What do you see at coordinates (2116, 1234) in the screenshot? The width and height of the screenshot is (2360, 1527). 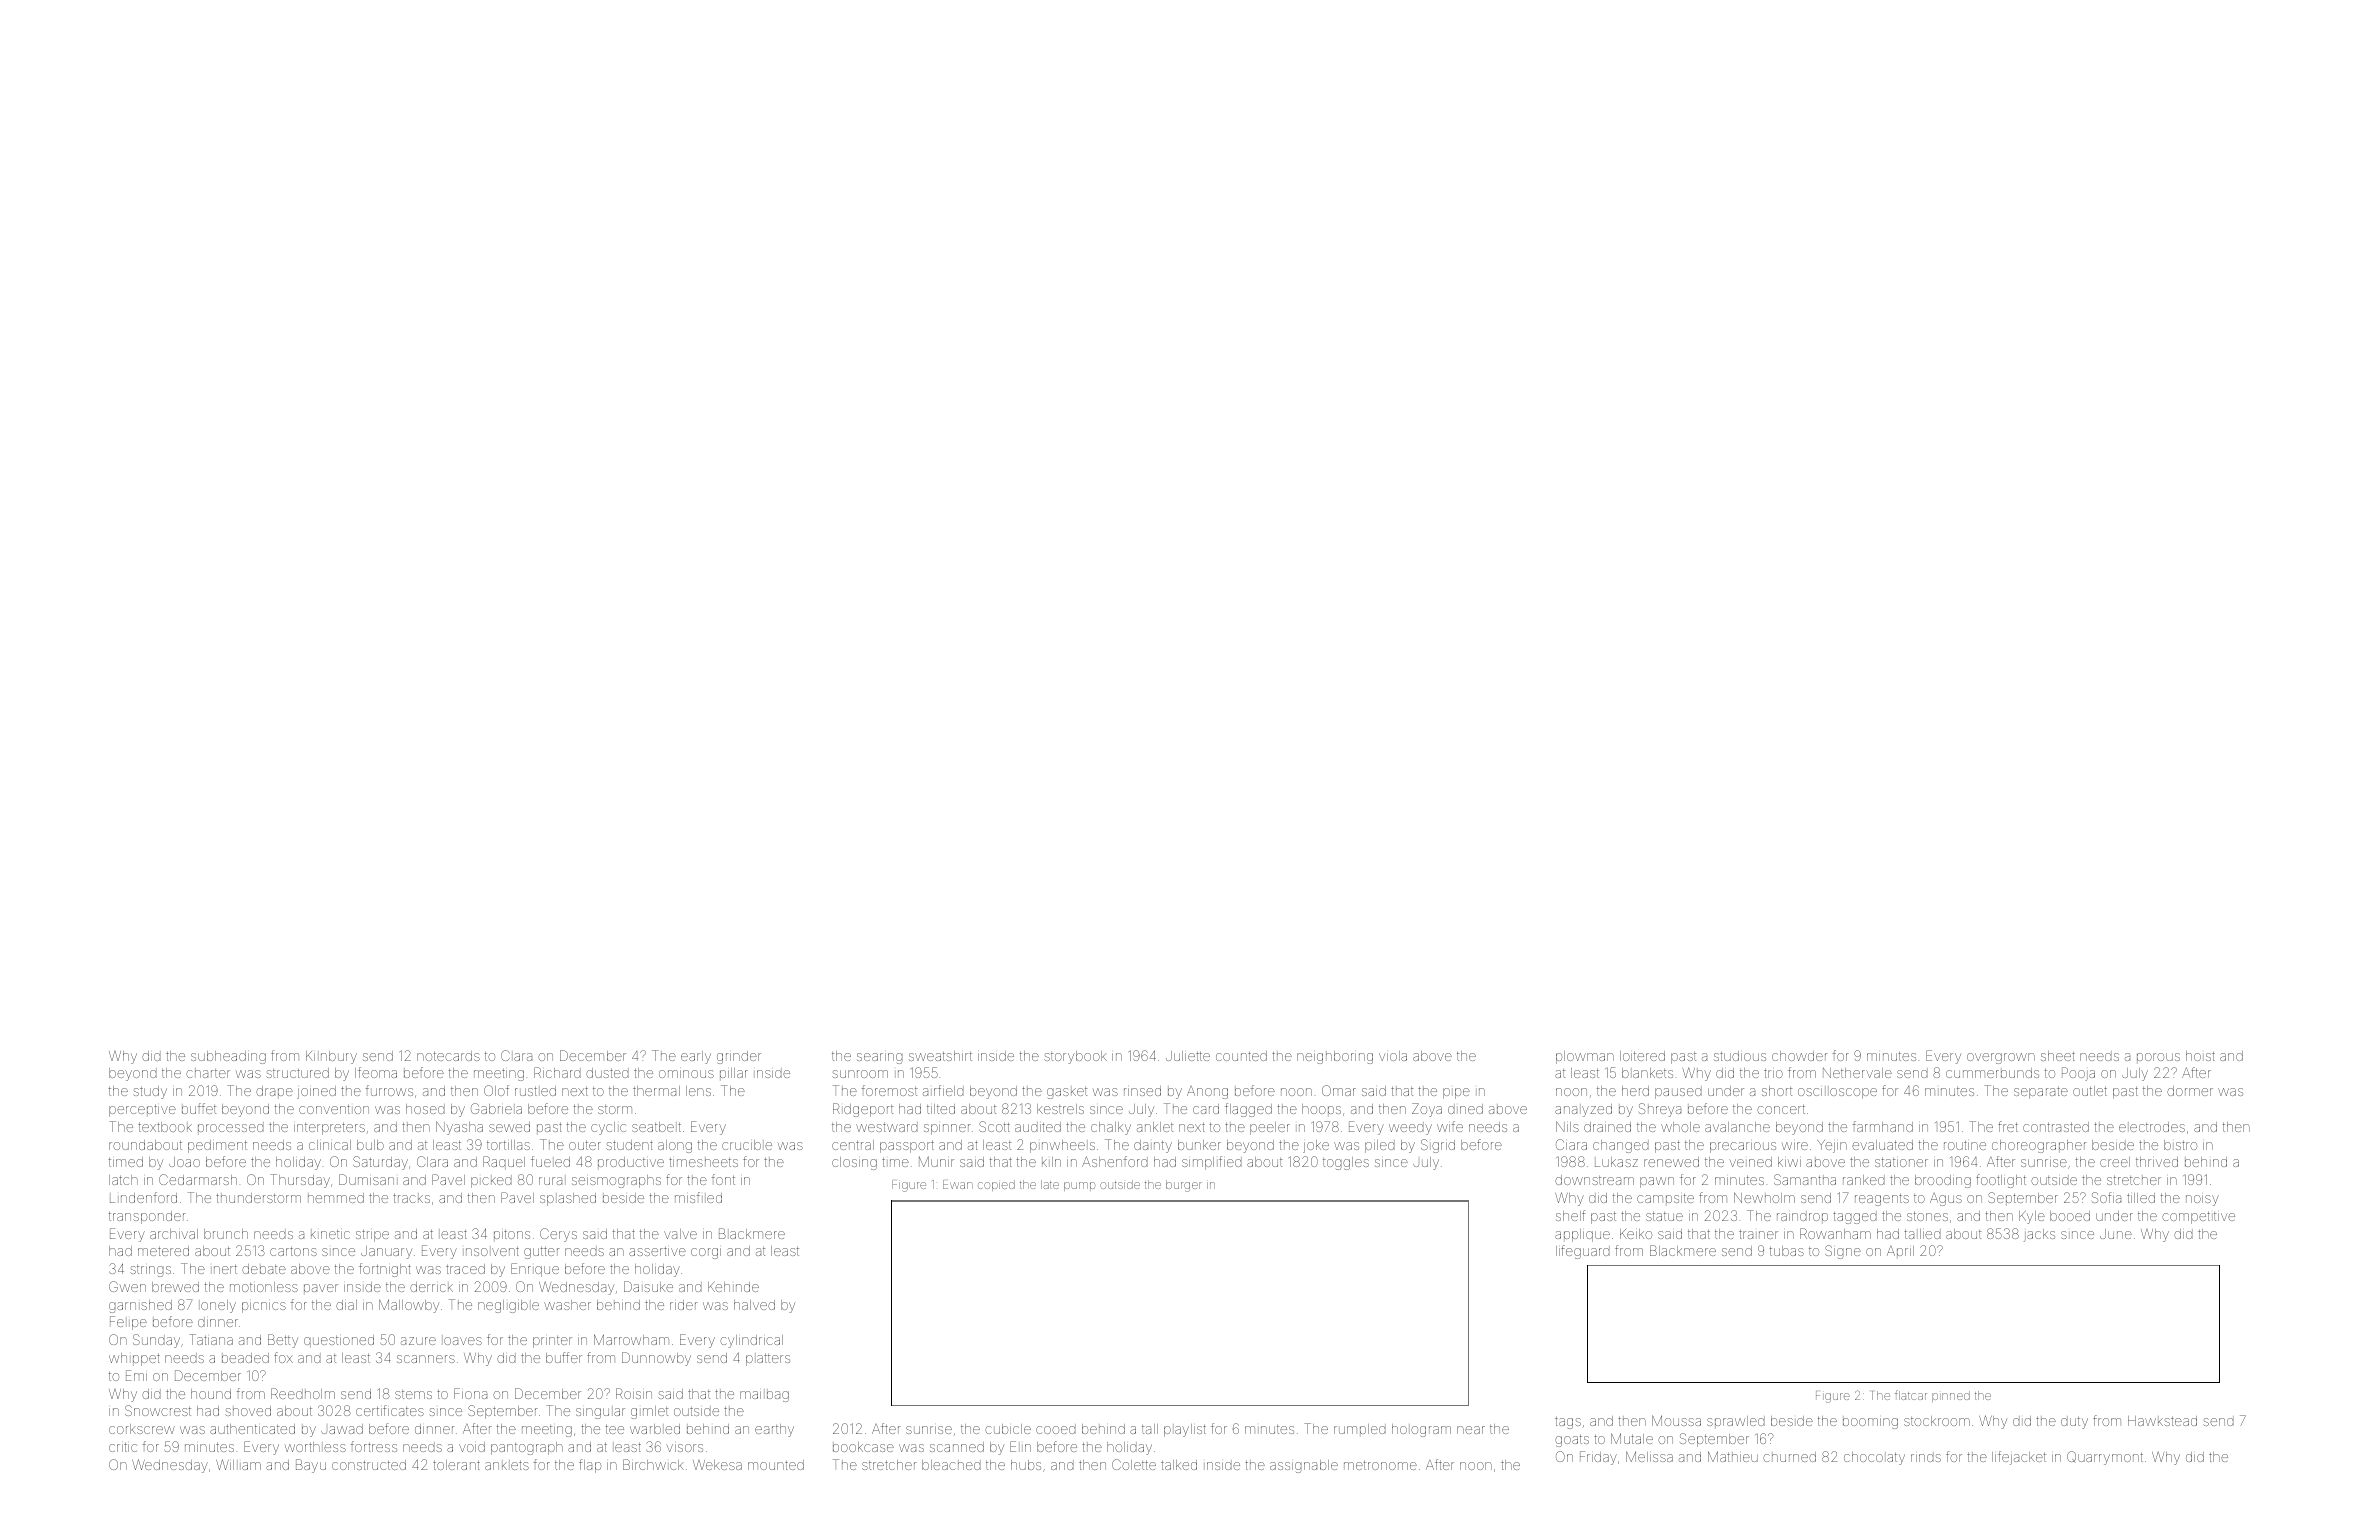 I see `June` at bounding box center [2116, 1234].
